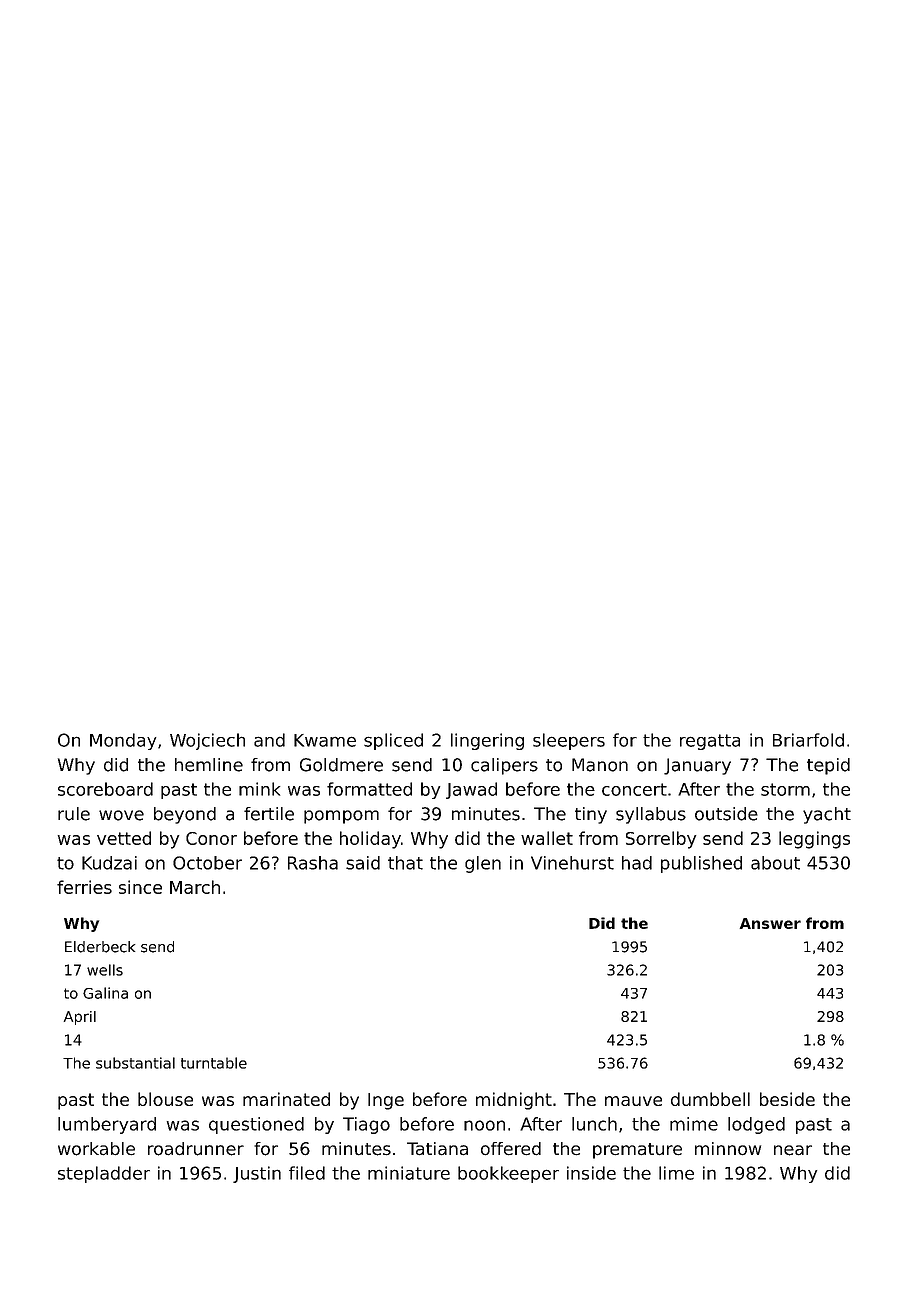 This screenshot has width=908, height=1316. What do you see at coordinates (140, 887) in the screenshot?
I see `since` at bounding box center [140, 887].
